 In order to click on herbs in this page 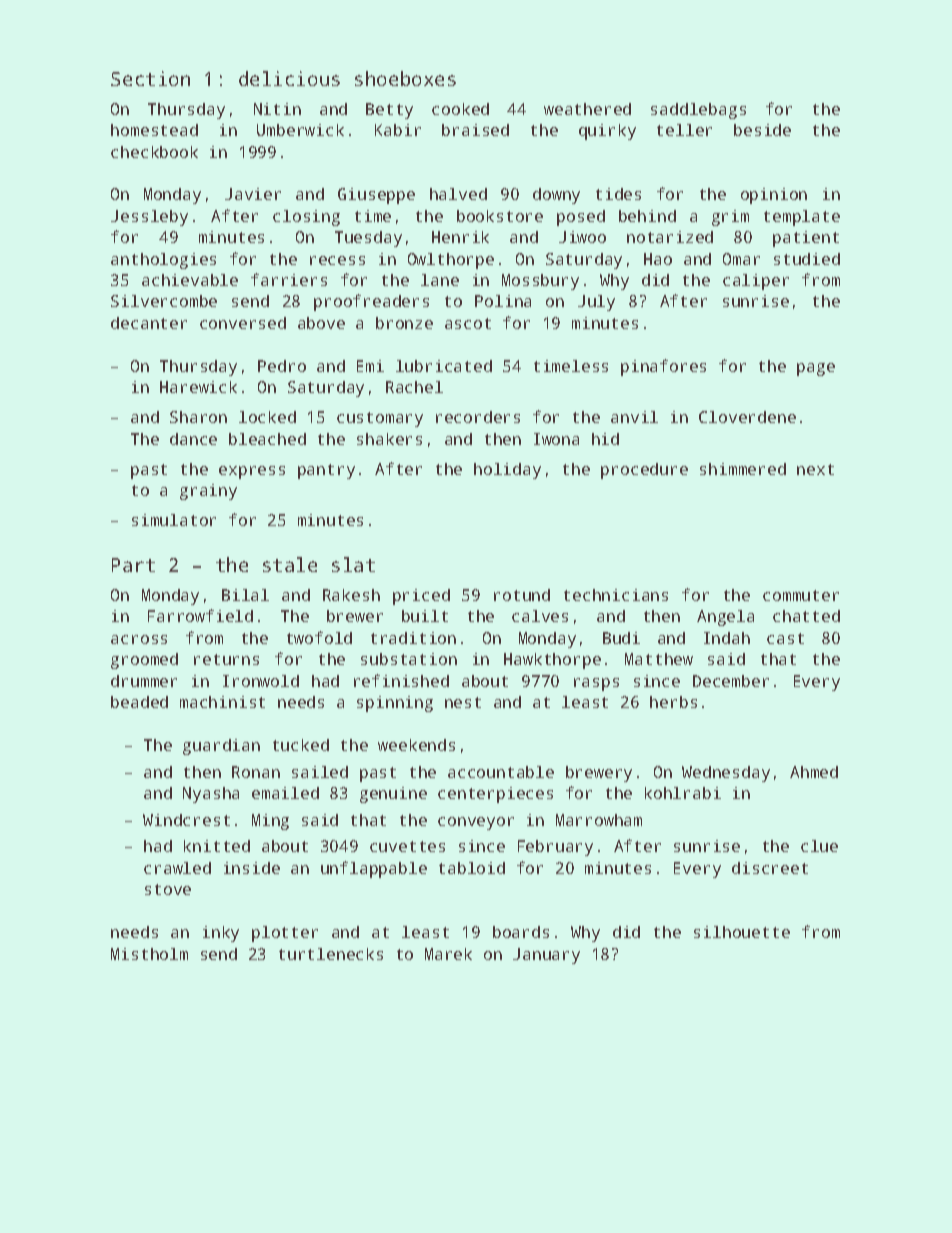, I will do `click(673, 702)`.
